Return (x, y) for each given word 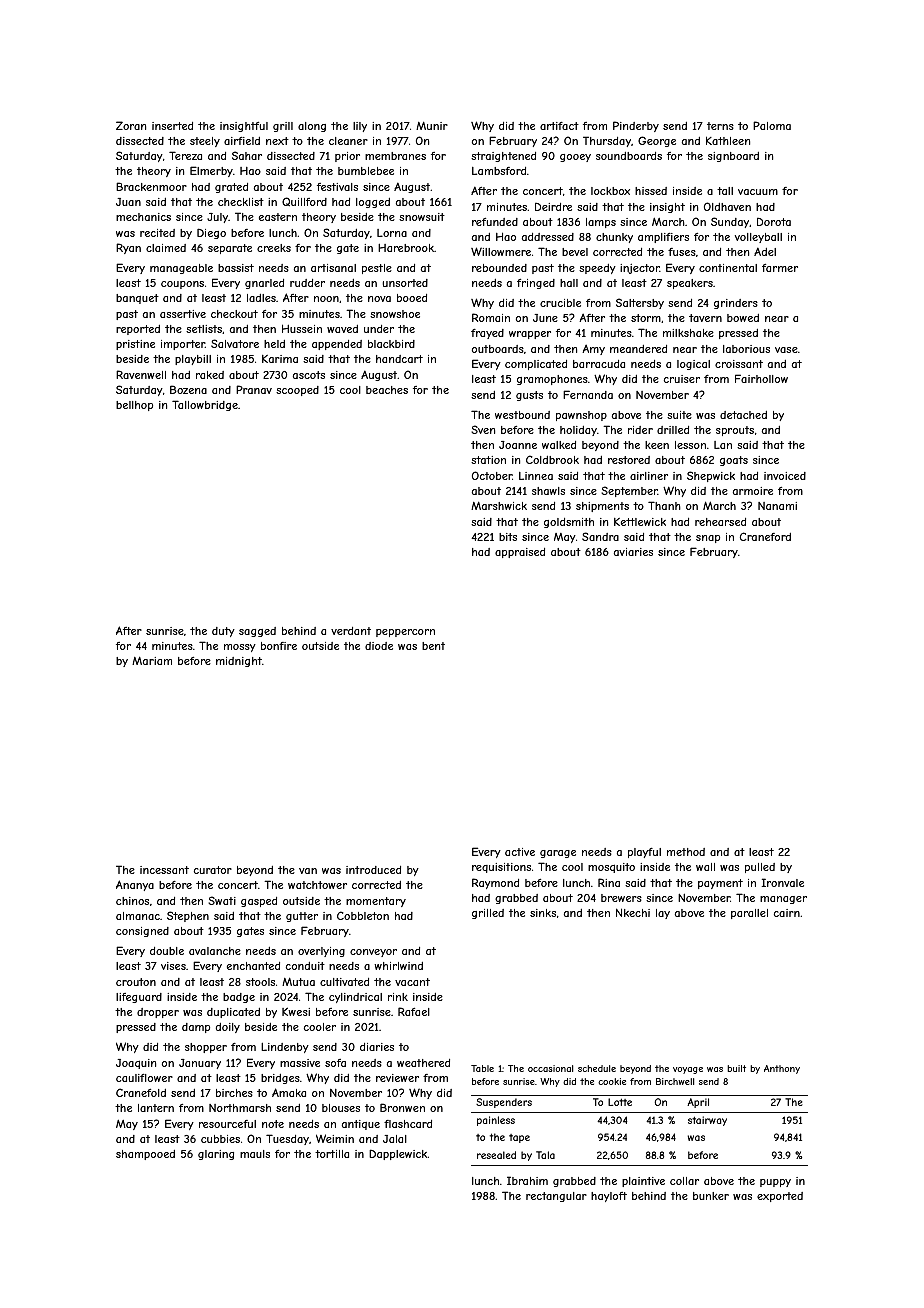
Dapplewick (398, 1154)
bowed (743, 318)
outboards (498, 349)
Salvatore (235, 343)
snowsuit (422, 217)
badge (239, 998)
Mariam (152, 660)
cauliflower (144, 1078)
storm (646, 318)
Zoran (131, 125)
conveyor (373, 953)
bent (433, 646)
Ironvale (783, 882)
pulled (760, 868)
